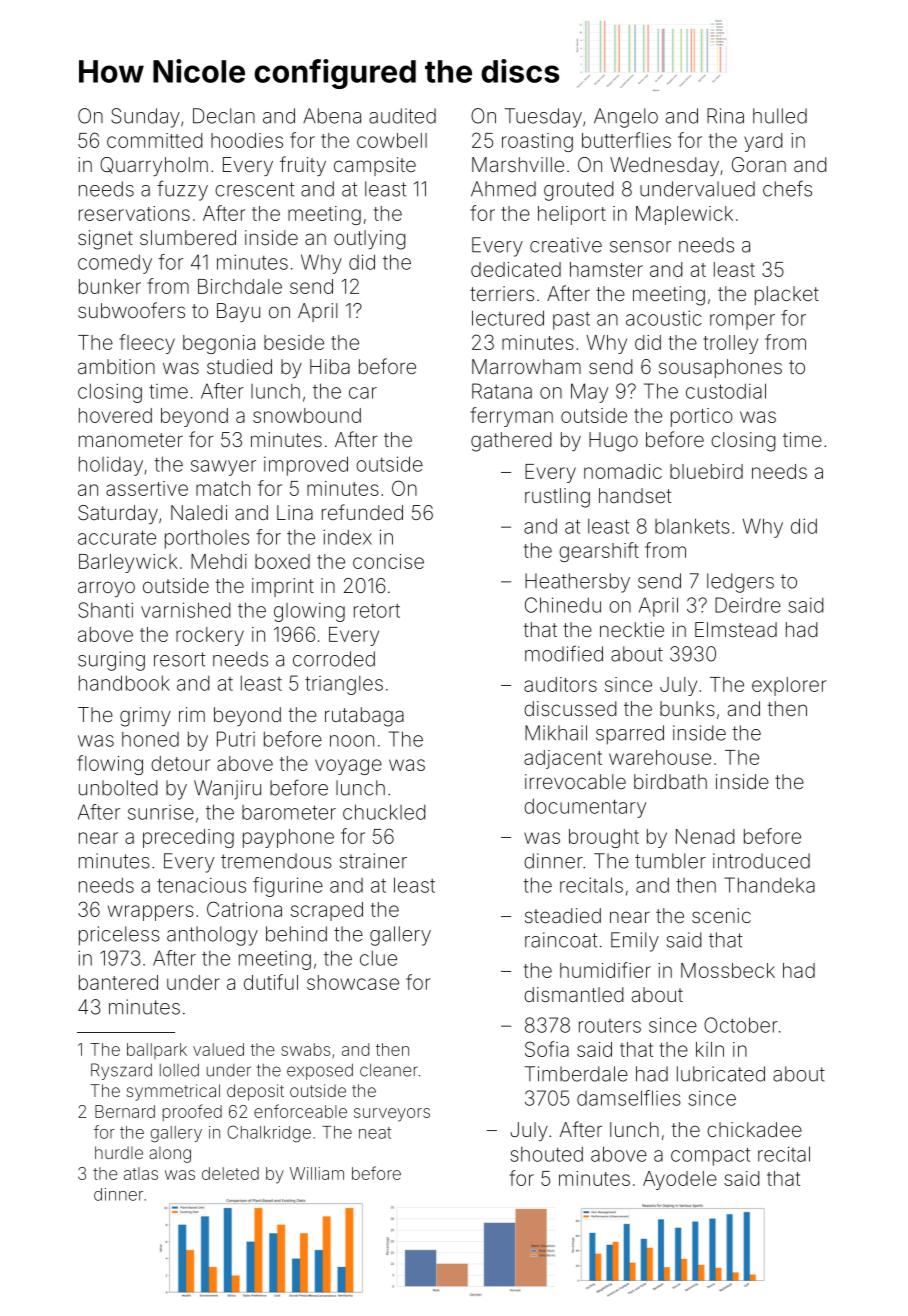  I want to click on committed, so click(155, 140).
